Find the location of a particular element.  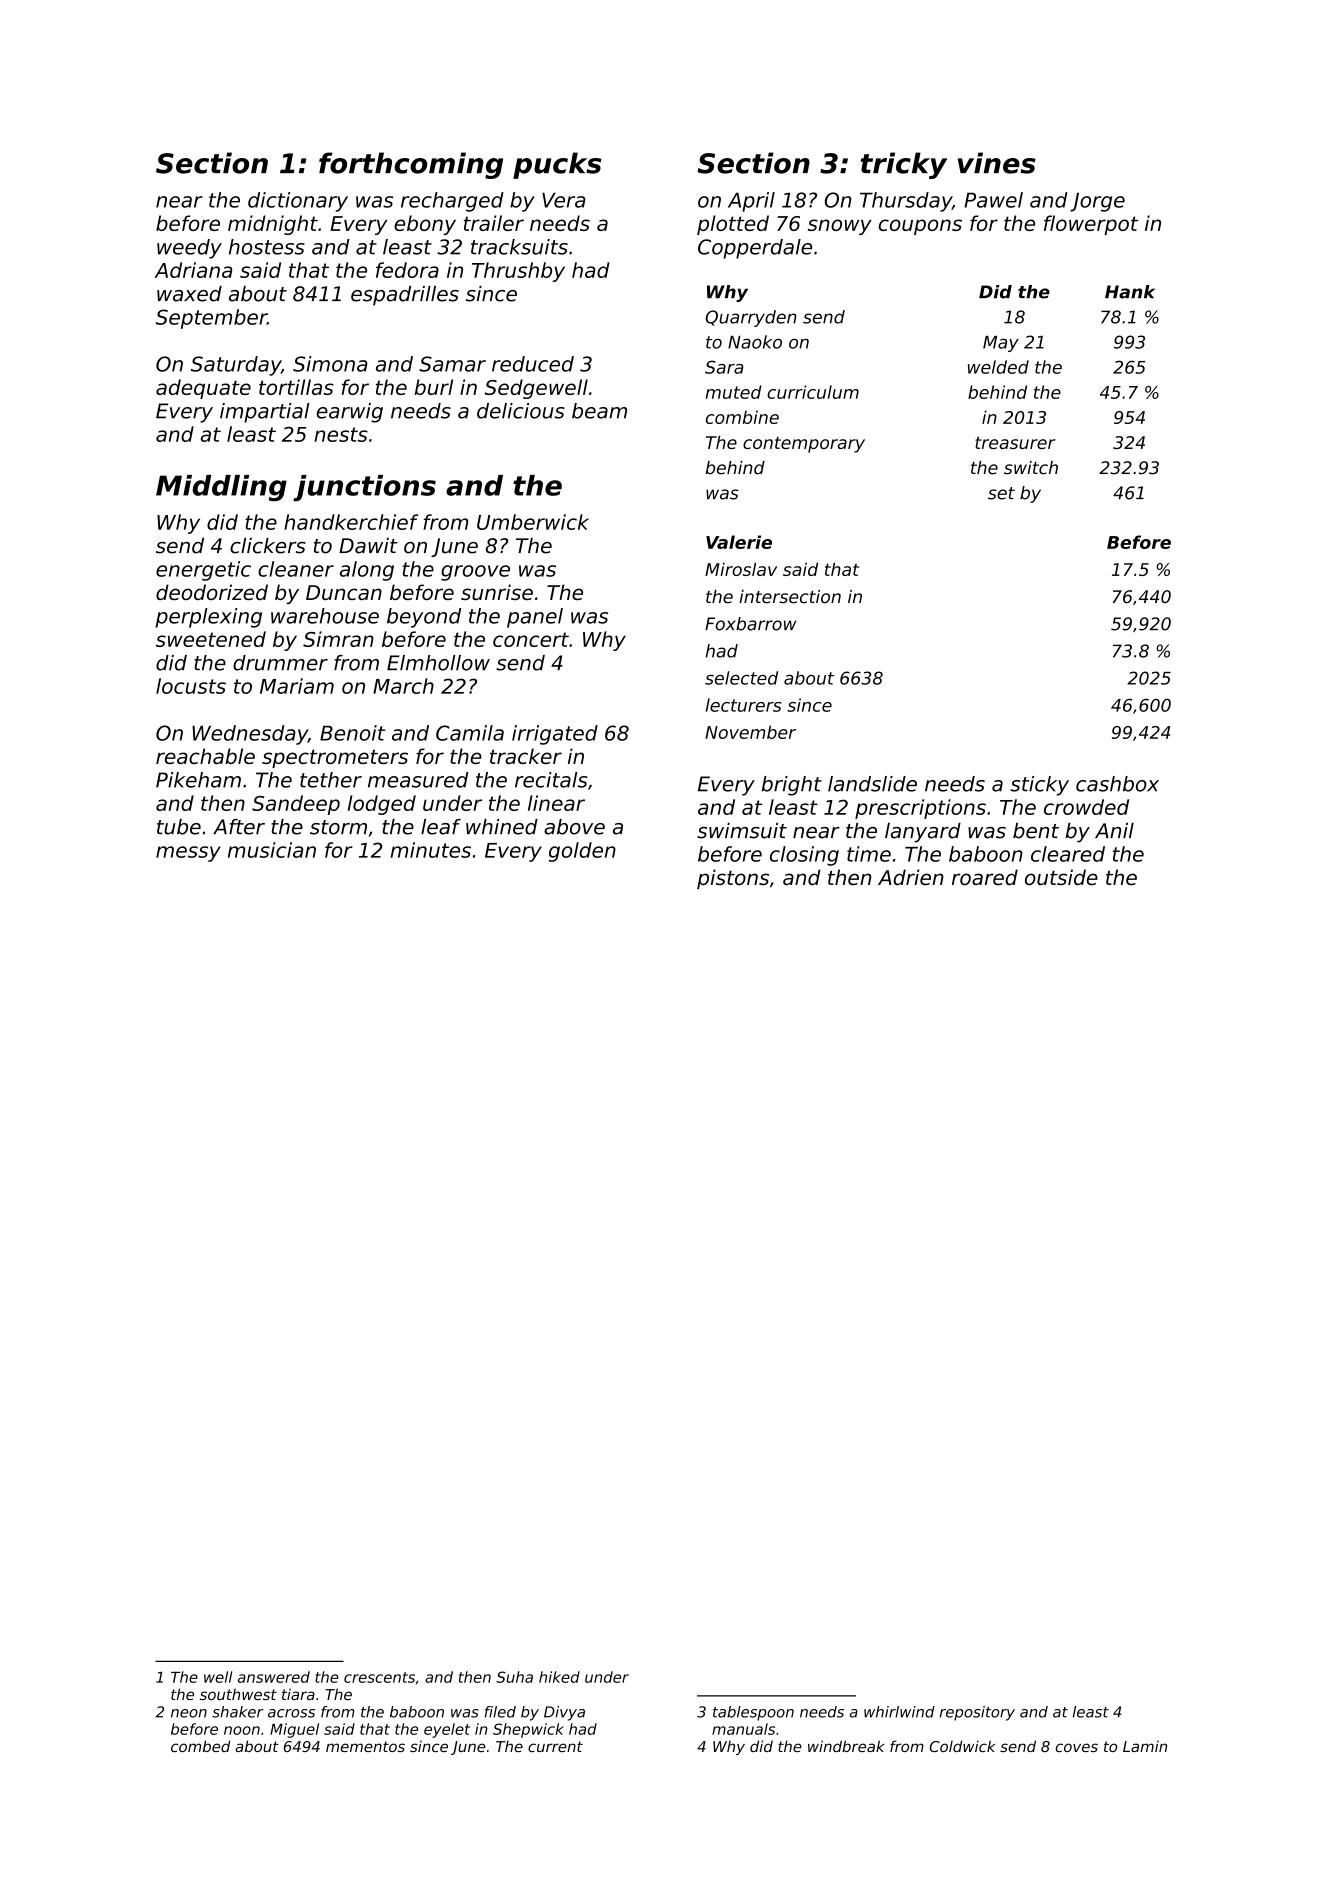

cleared is located at coordinates (1068, 854).
